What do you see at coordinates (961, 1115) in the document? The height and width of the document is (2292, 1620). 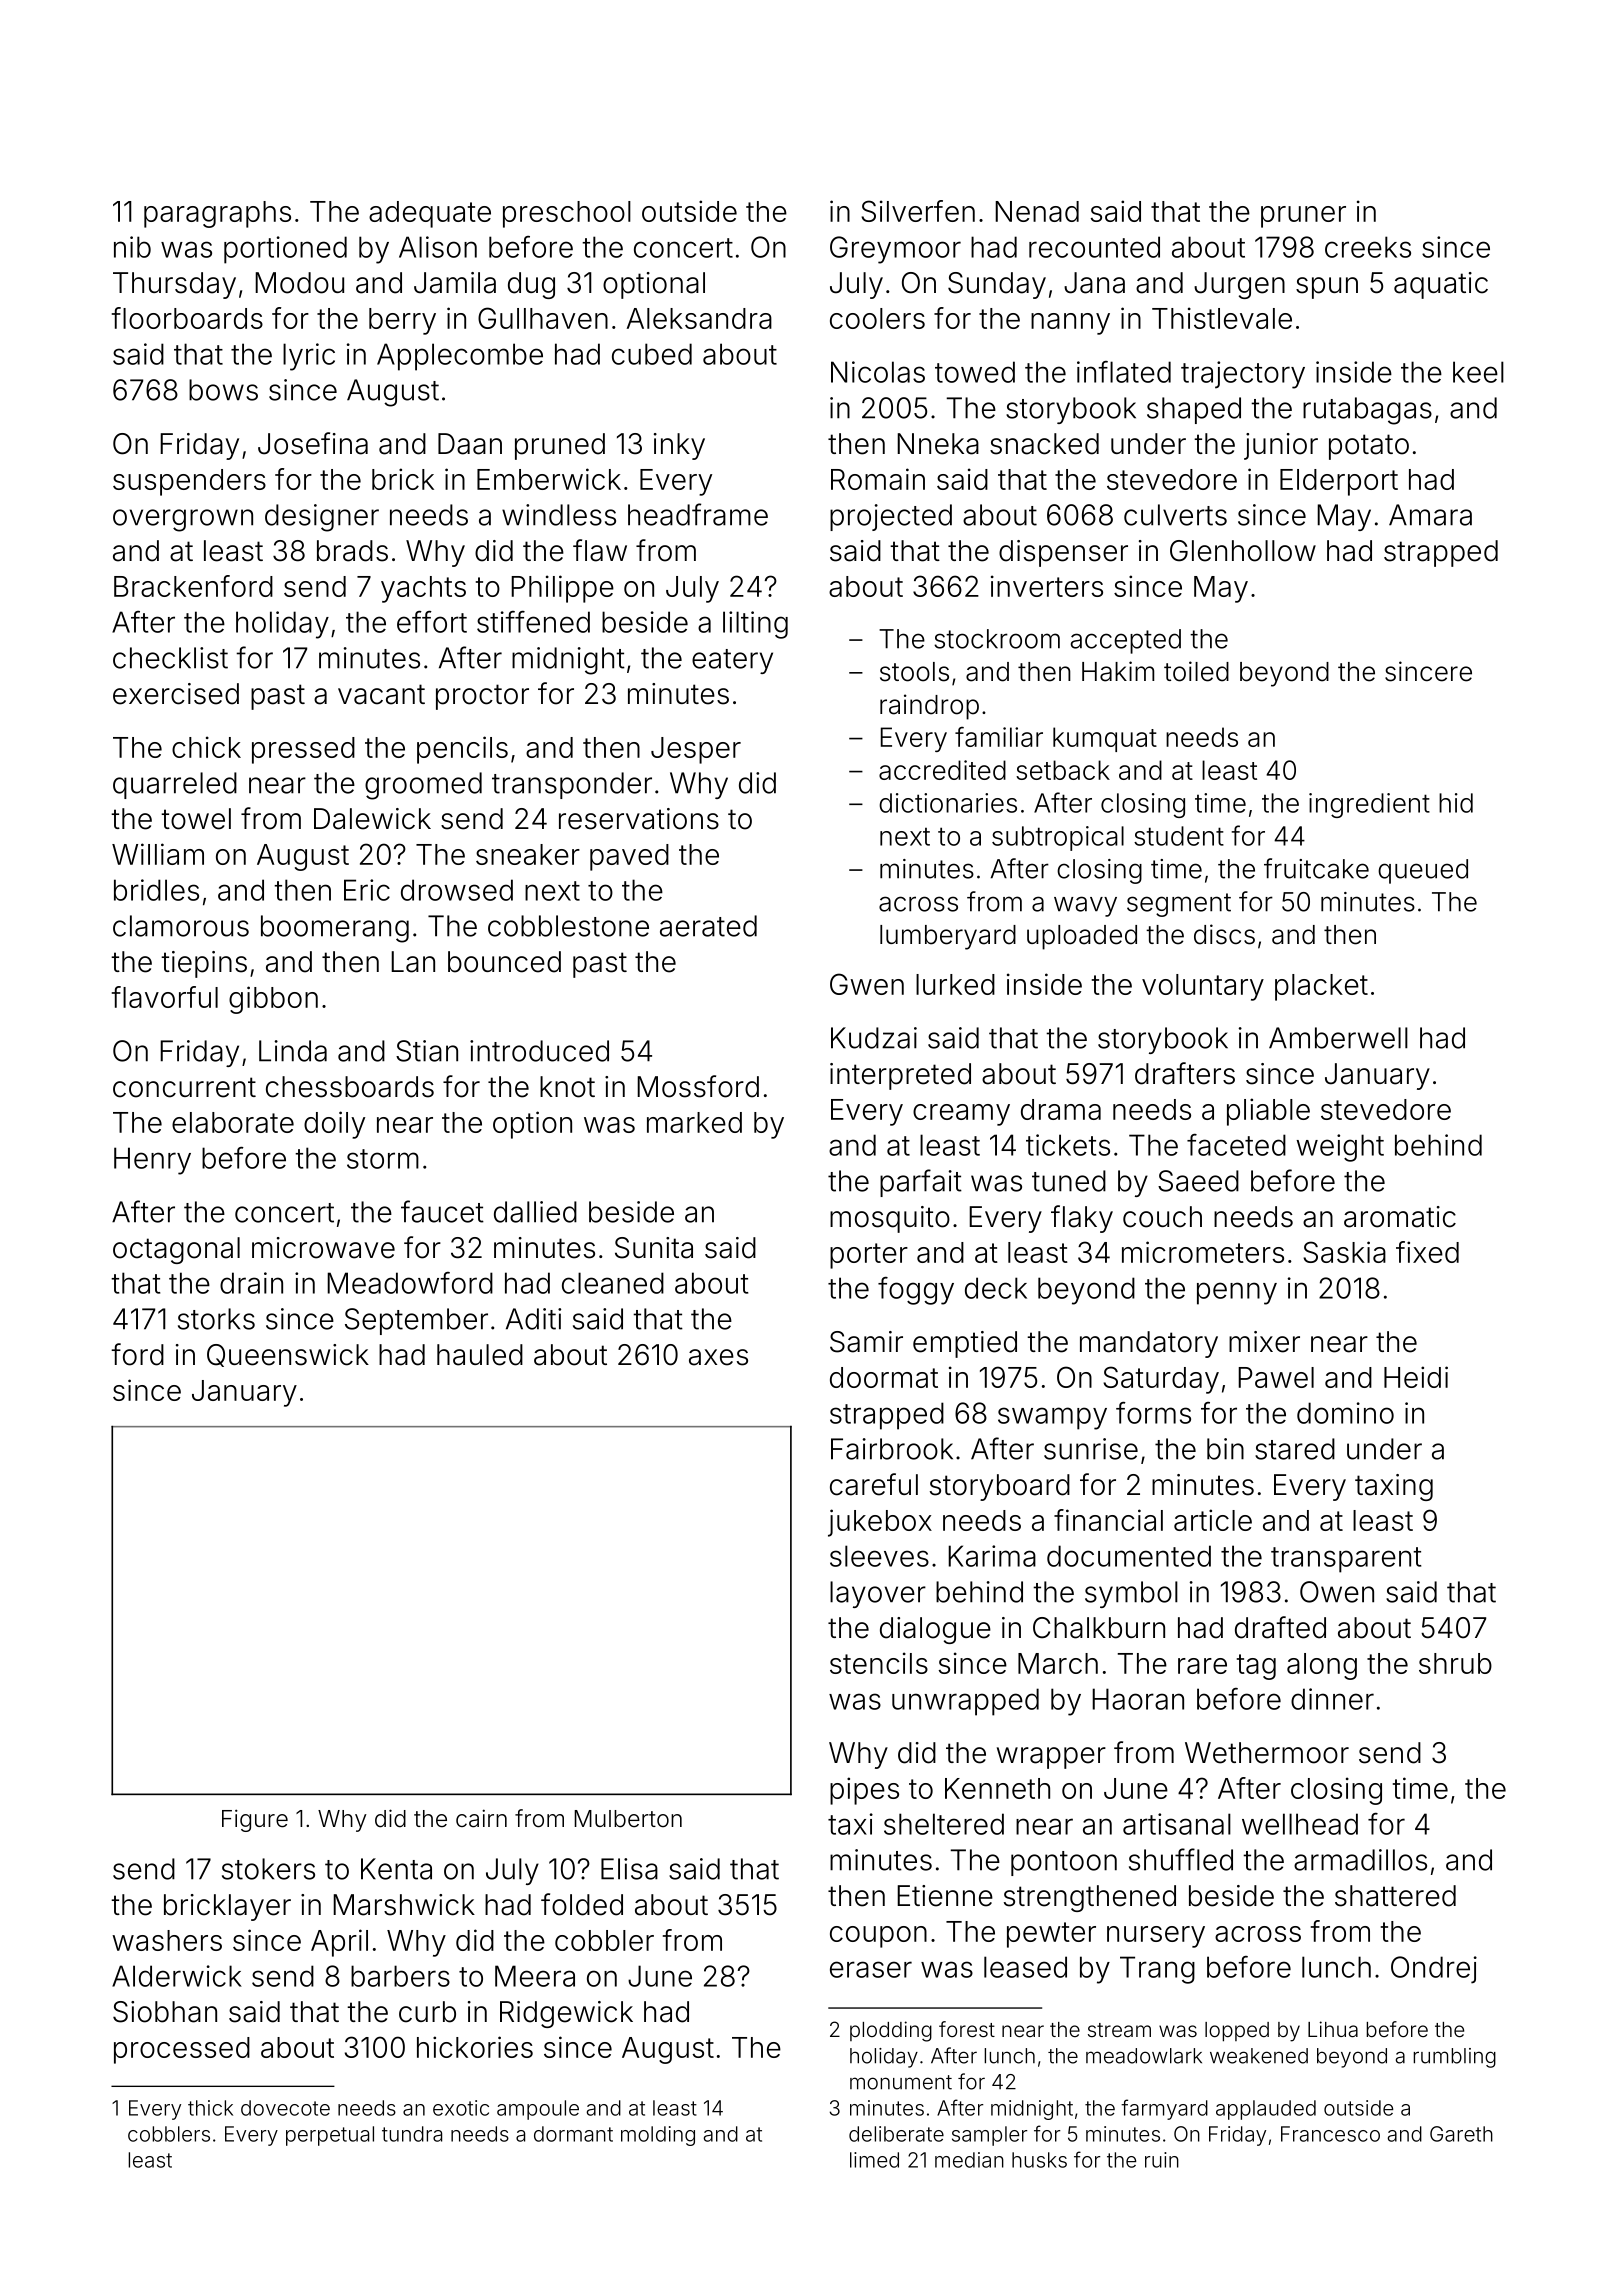 I see `creamy` at bounding box center [961, 1115].
